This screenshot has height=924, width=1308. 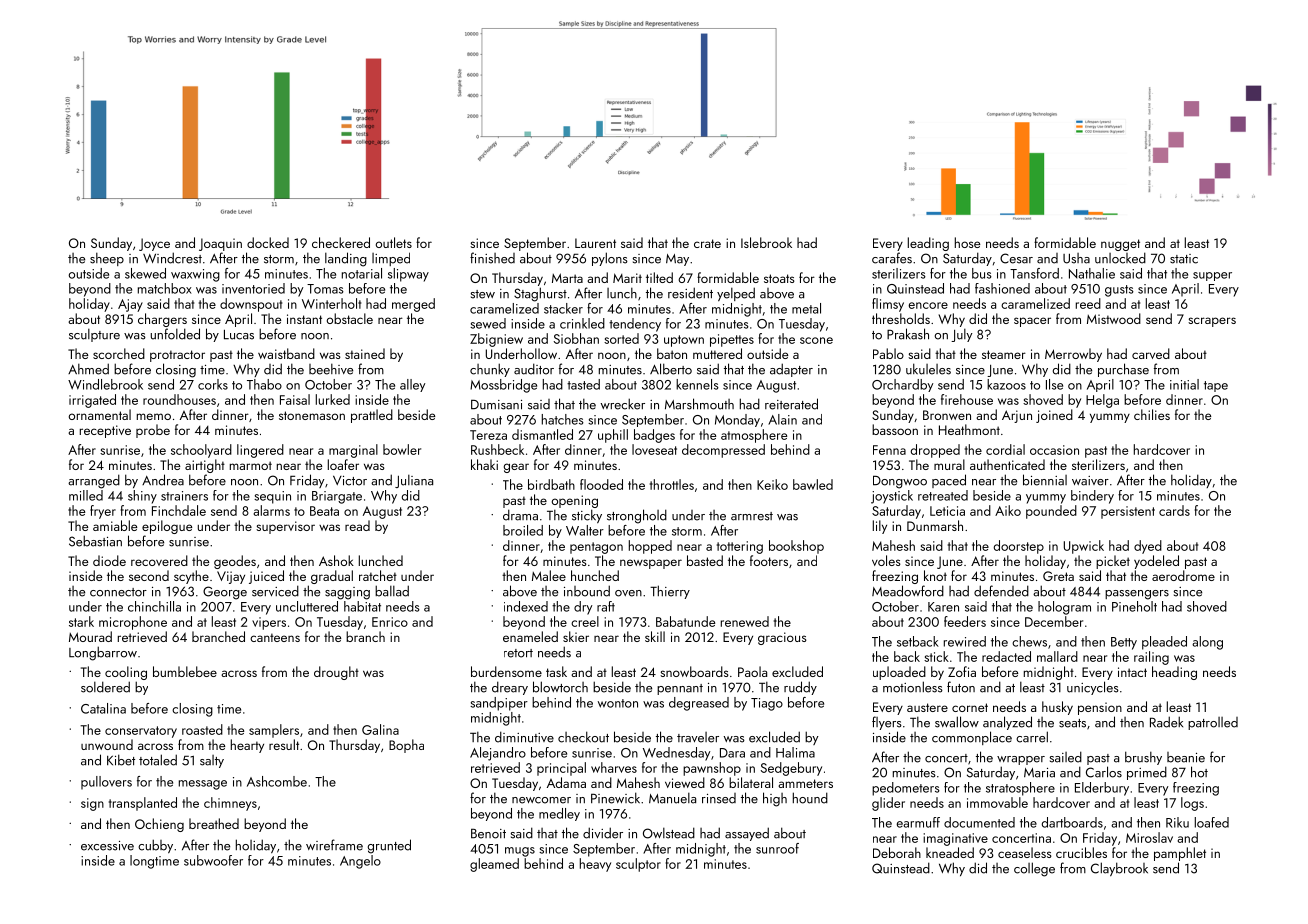 What do you see at coordinates (585, 530) in the screenshot?
I see `Walter` at bounding box center [585, 530].
